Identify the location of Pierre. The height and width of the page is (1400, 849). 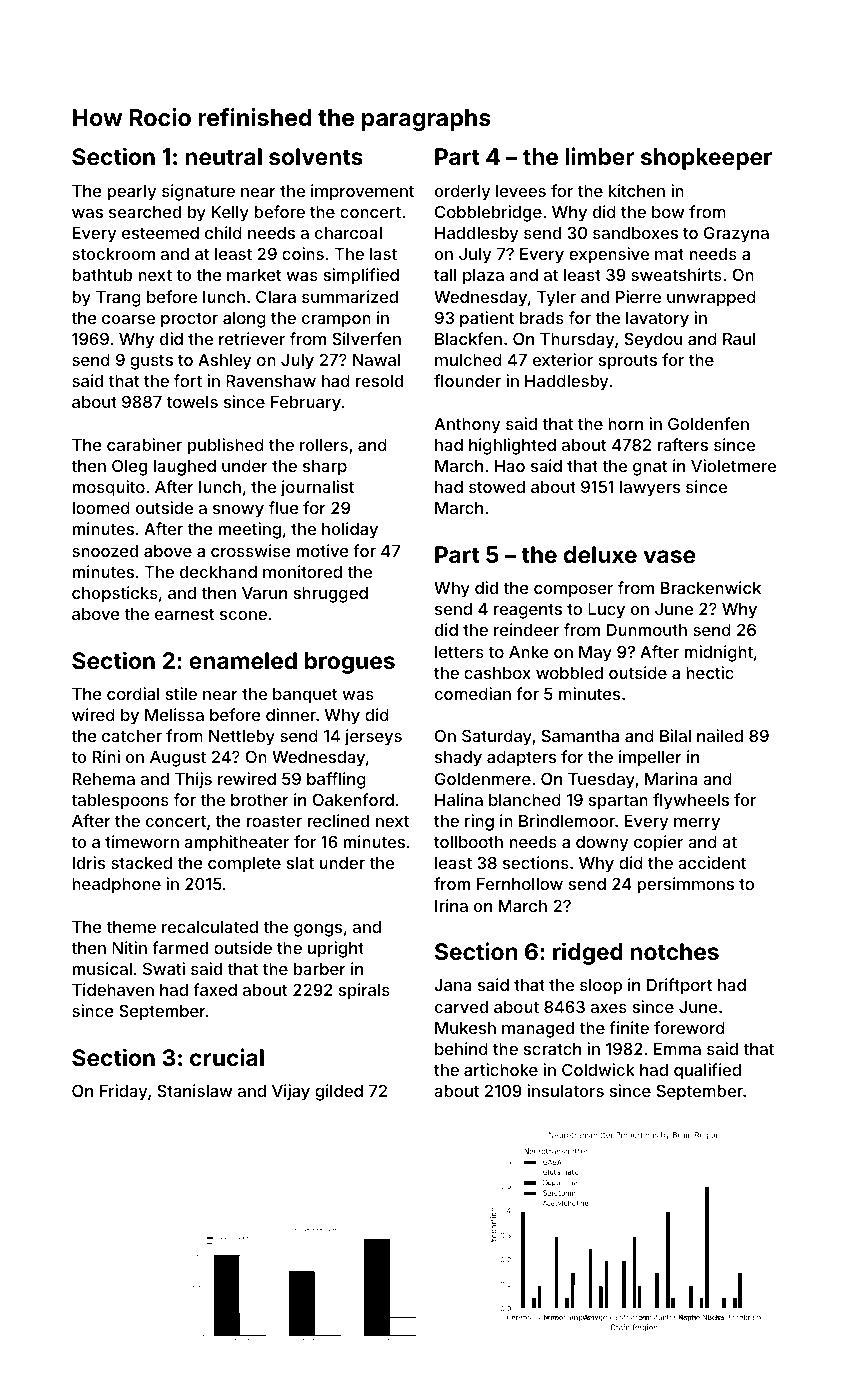
(638, 296).
